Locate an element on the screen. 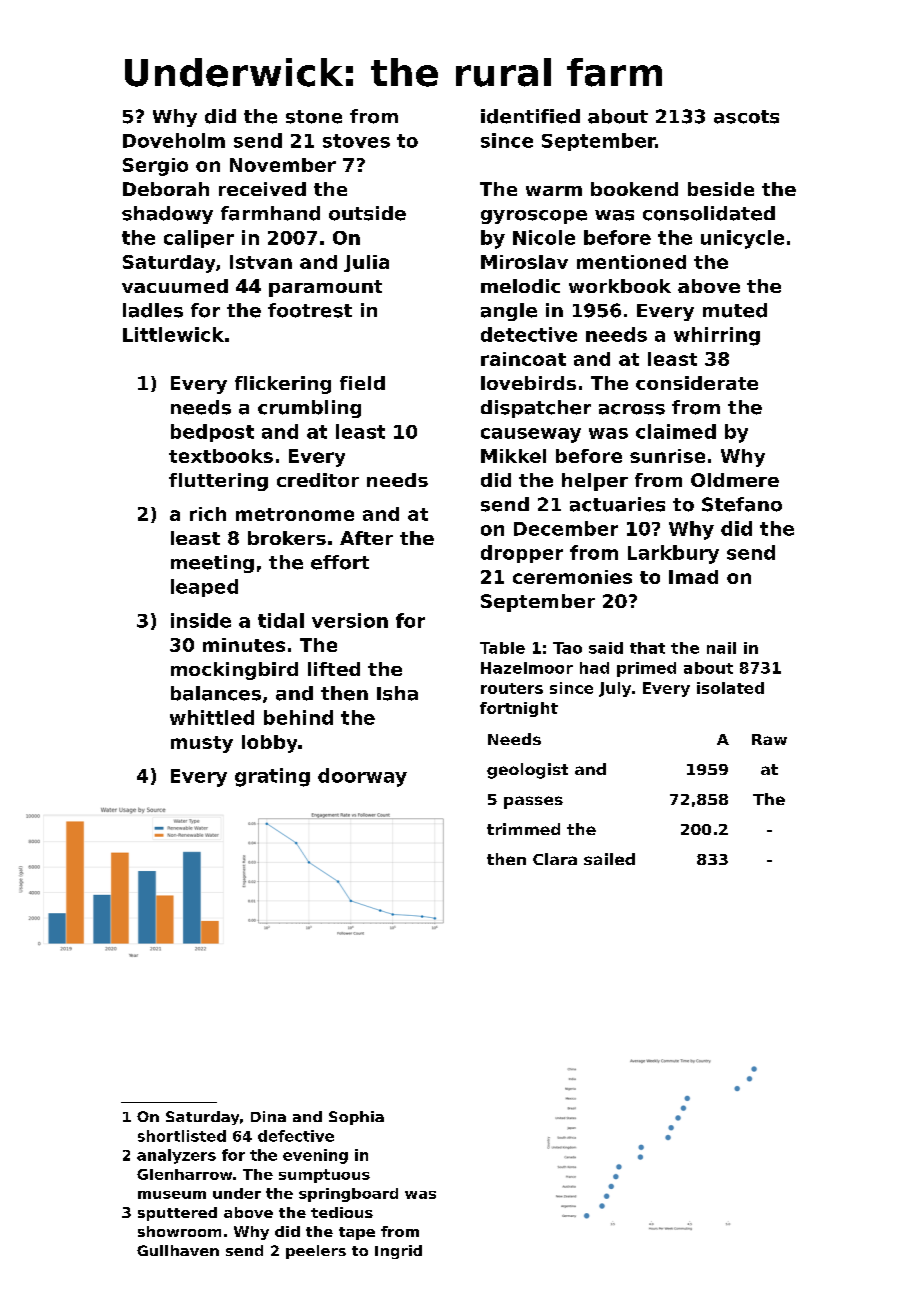 The width and height of the screenshot is (924, 1308). Sophia is located at coordinates (356, 1118).
